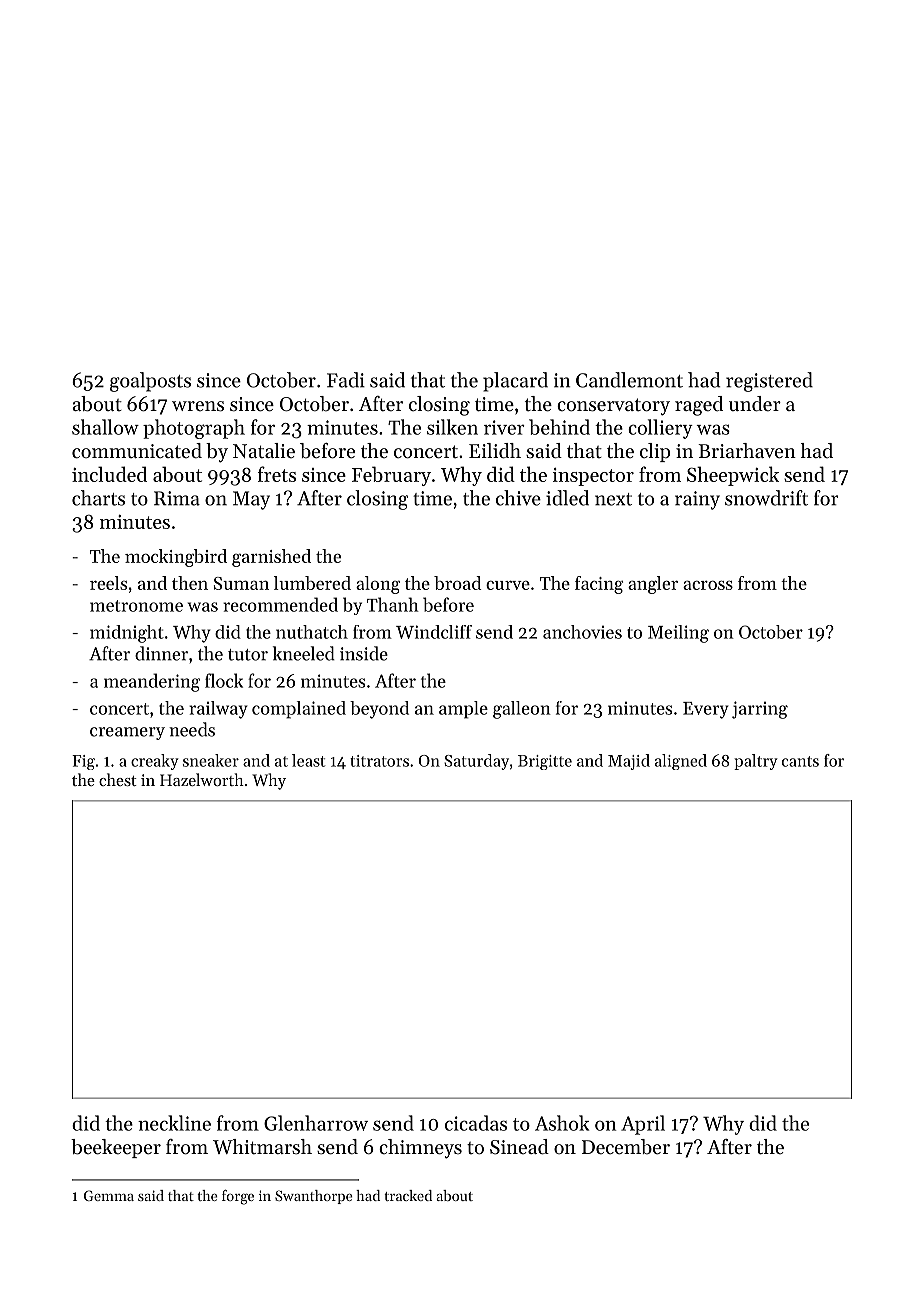 This document has height=1311, width=924. What do you see at coordinates (629, 380) in the document?
I see `Candlemont` at bounding box center [629, 380].
